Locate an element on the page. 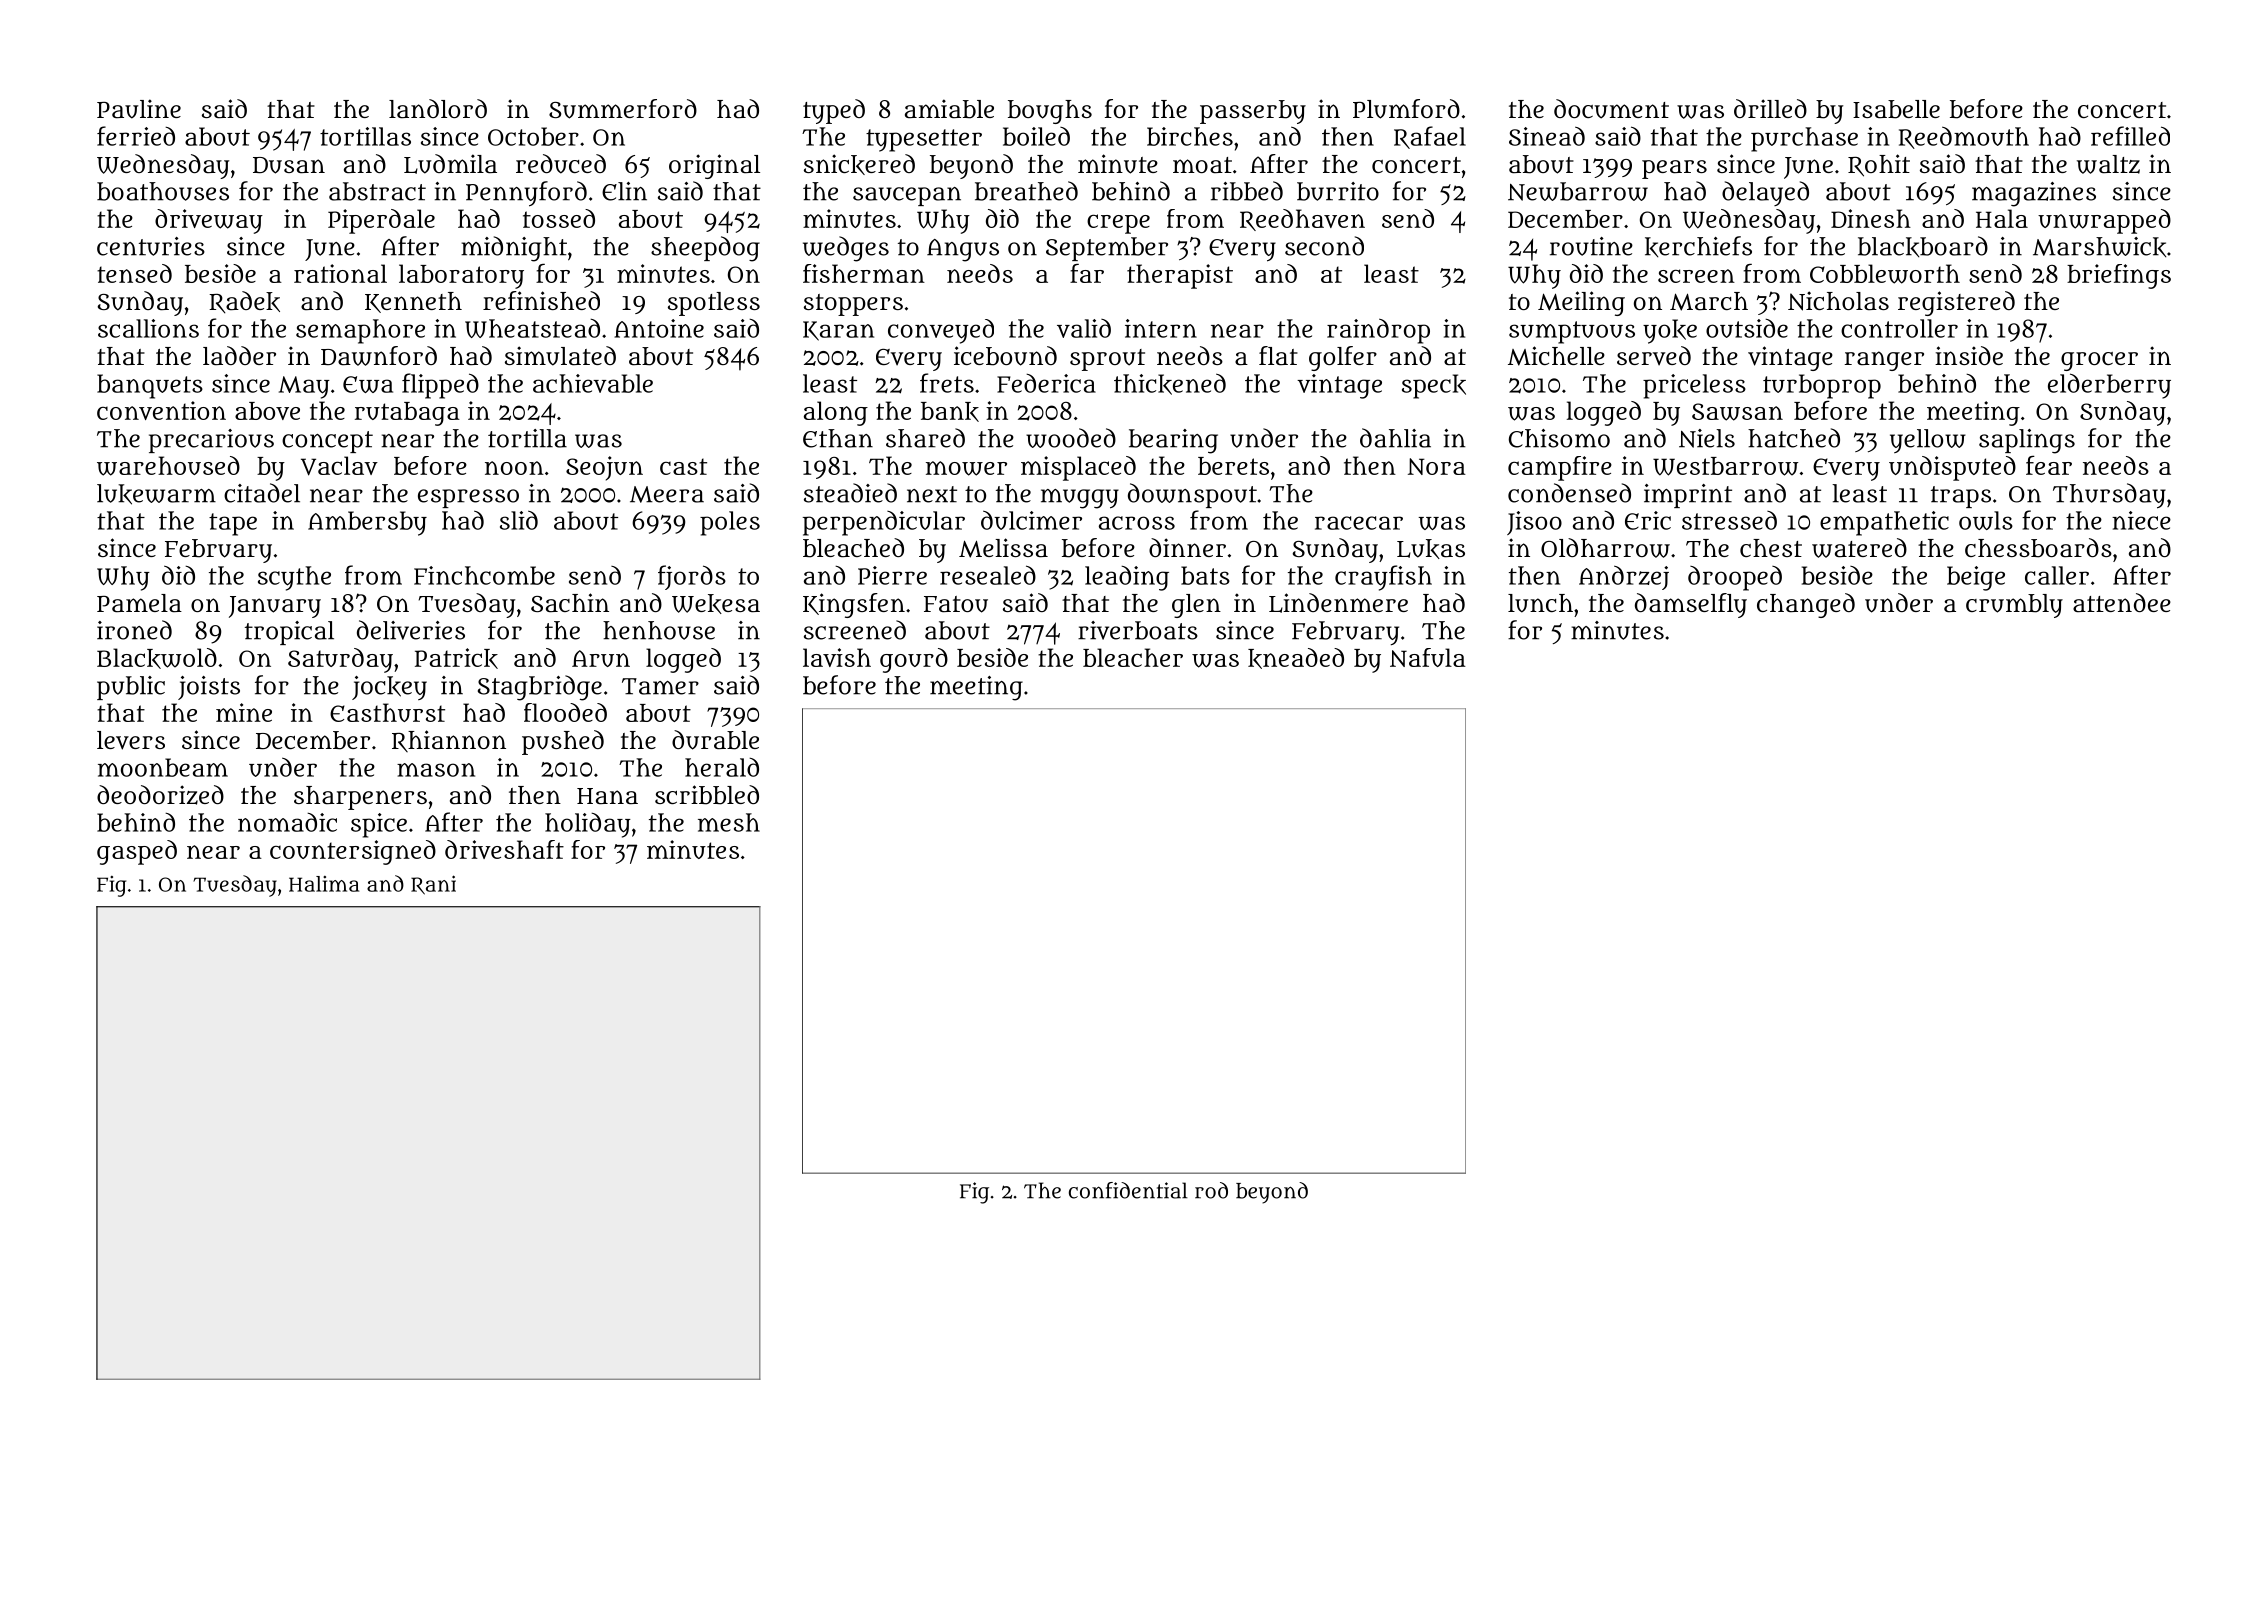 This image has width=2268, height=1604. sprout is located at coordinates (1107, 360).
